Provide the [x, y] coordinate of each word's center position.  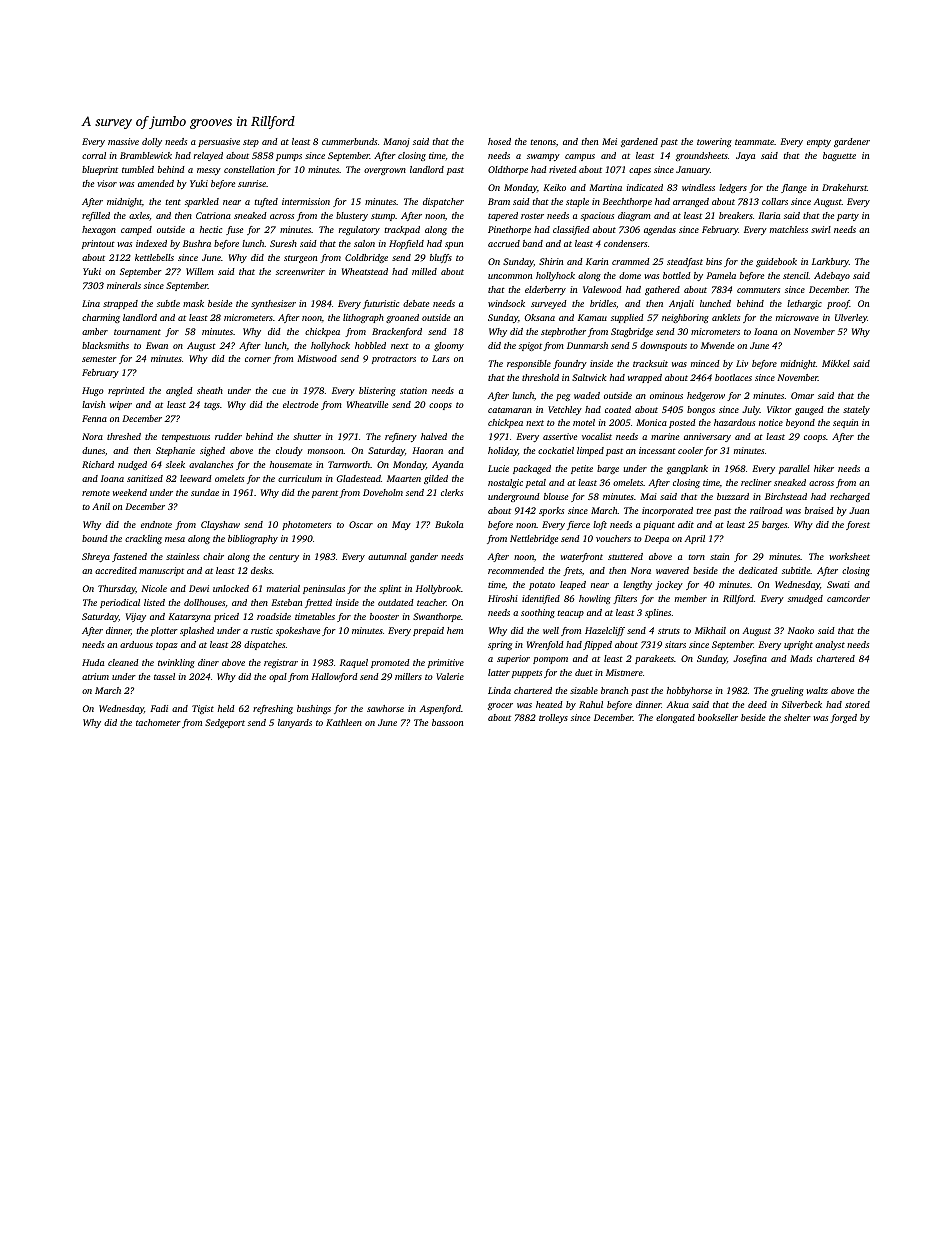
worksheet [849, 556]
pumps [289, 157]
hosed [499, 141]
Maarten [404, 478]
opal [278, 677]
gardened [639, 142]
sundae [205, 492]
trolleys [553, 718]
